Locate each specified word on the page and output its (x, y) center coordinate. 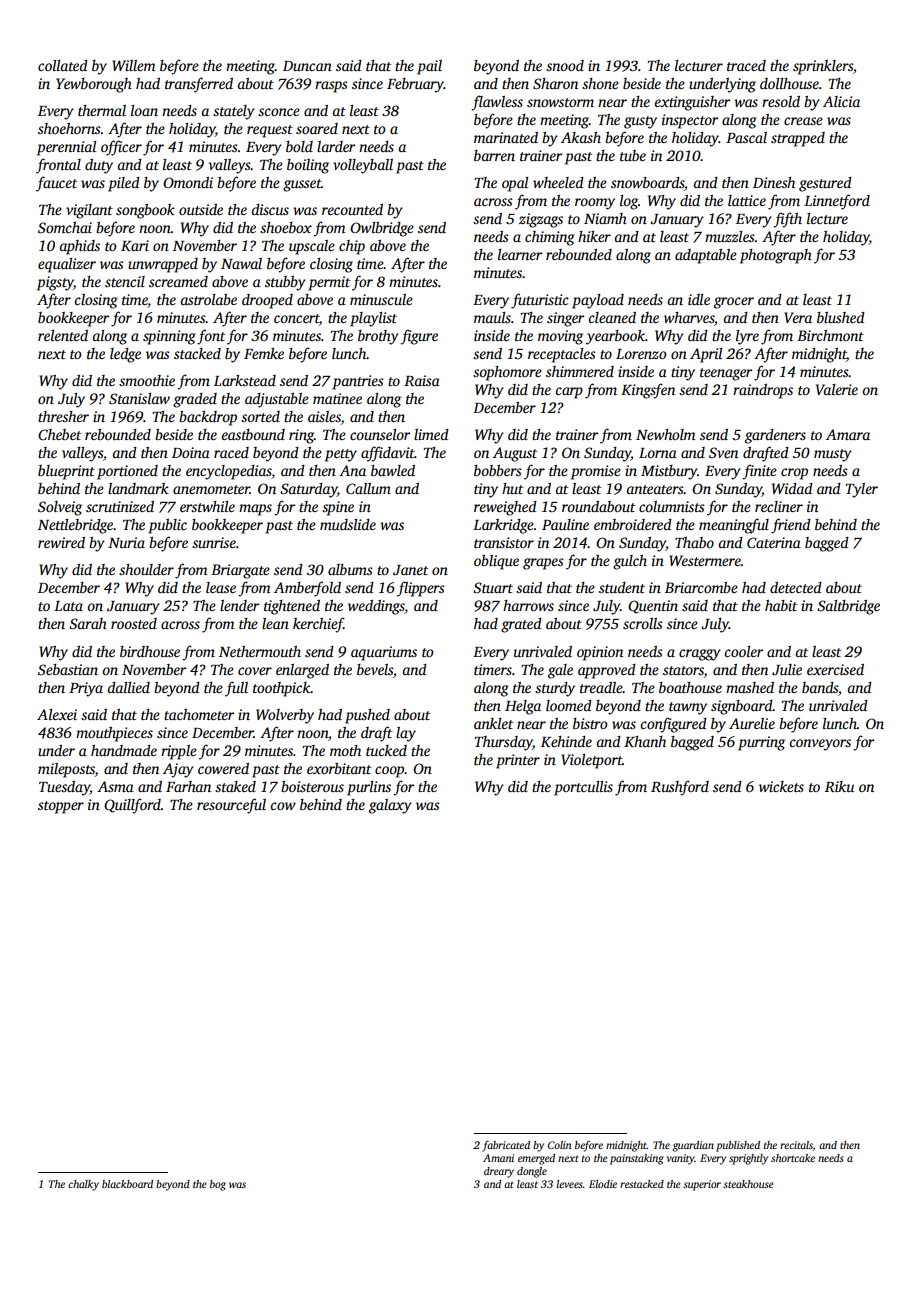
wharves (689, 317)
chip (352, 247)
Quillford (132, 806)
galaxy (390, 806)
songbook (145, 211)
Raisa (422, 380)
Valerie (837, 389)
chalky (83, 1185)
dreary (499, 1172)
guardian (693, 1146)
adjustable (277, 400)
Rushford (680, 788)
